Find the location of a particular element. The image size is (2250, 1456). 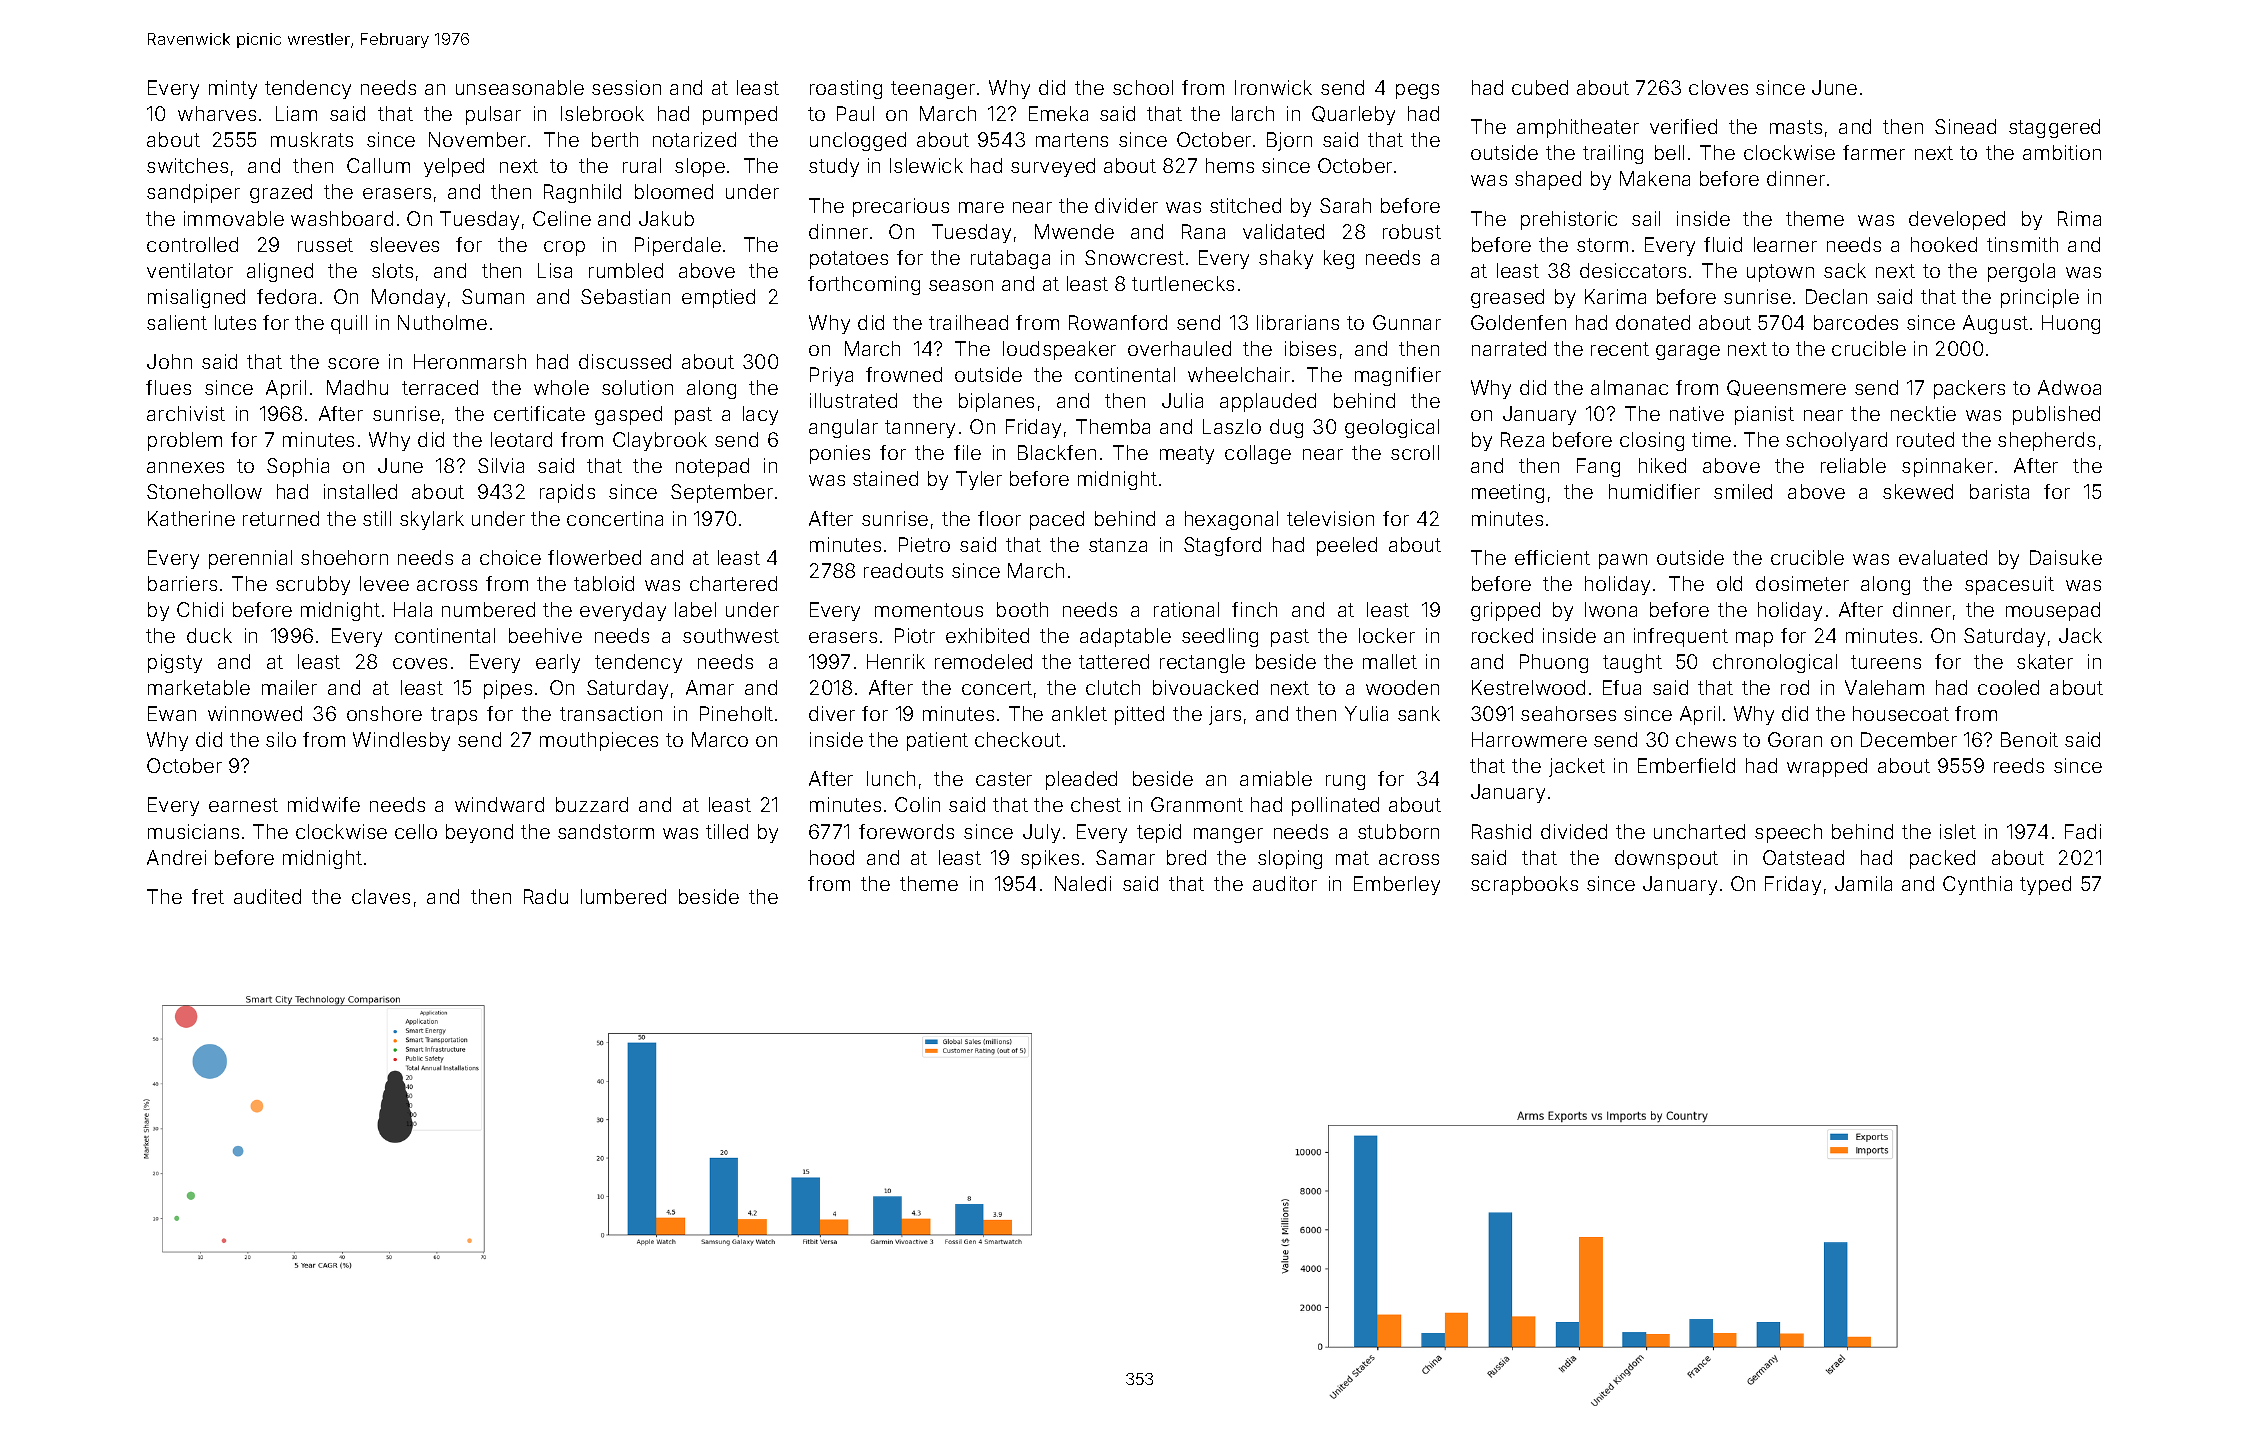

cubed is located at coordinates (1540, 87).
